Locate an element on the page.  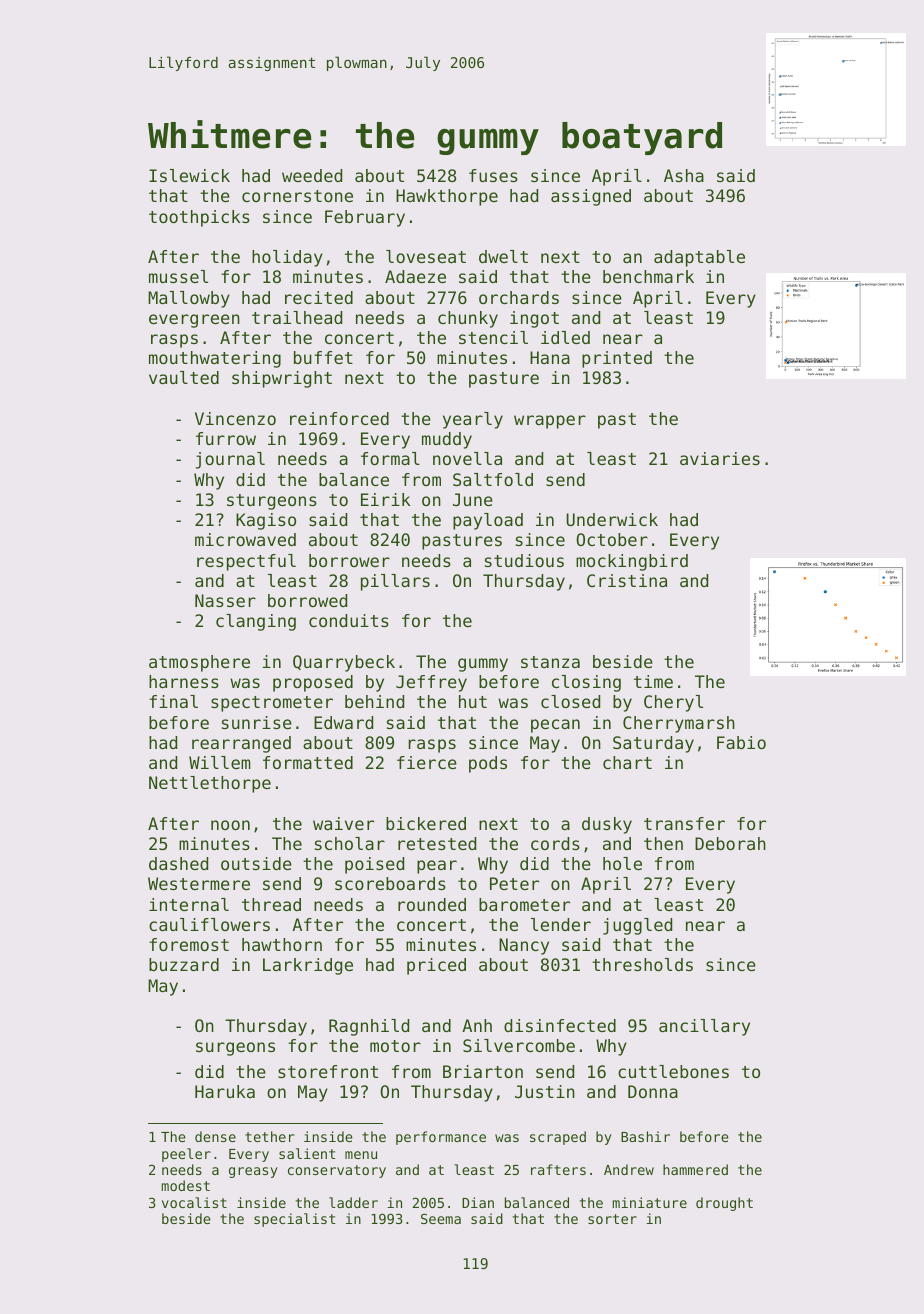
weeded is located at coordinates (312, 175).
